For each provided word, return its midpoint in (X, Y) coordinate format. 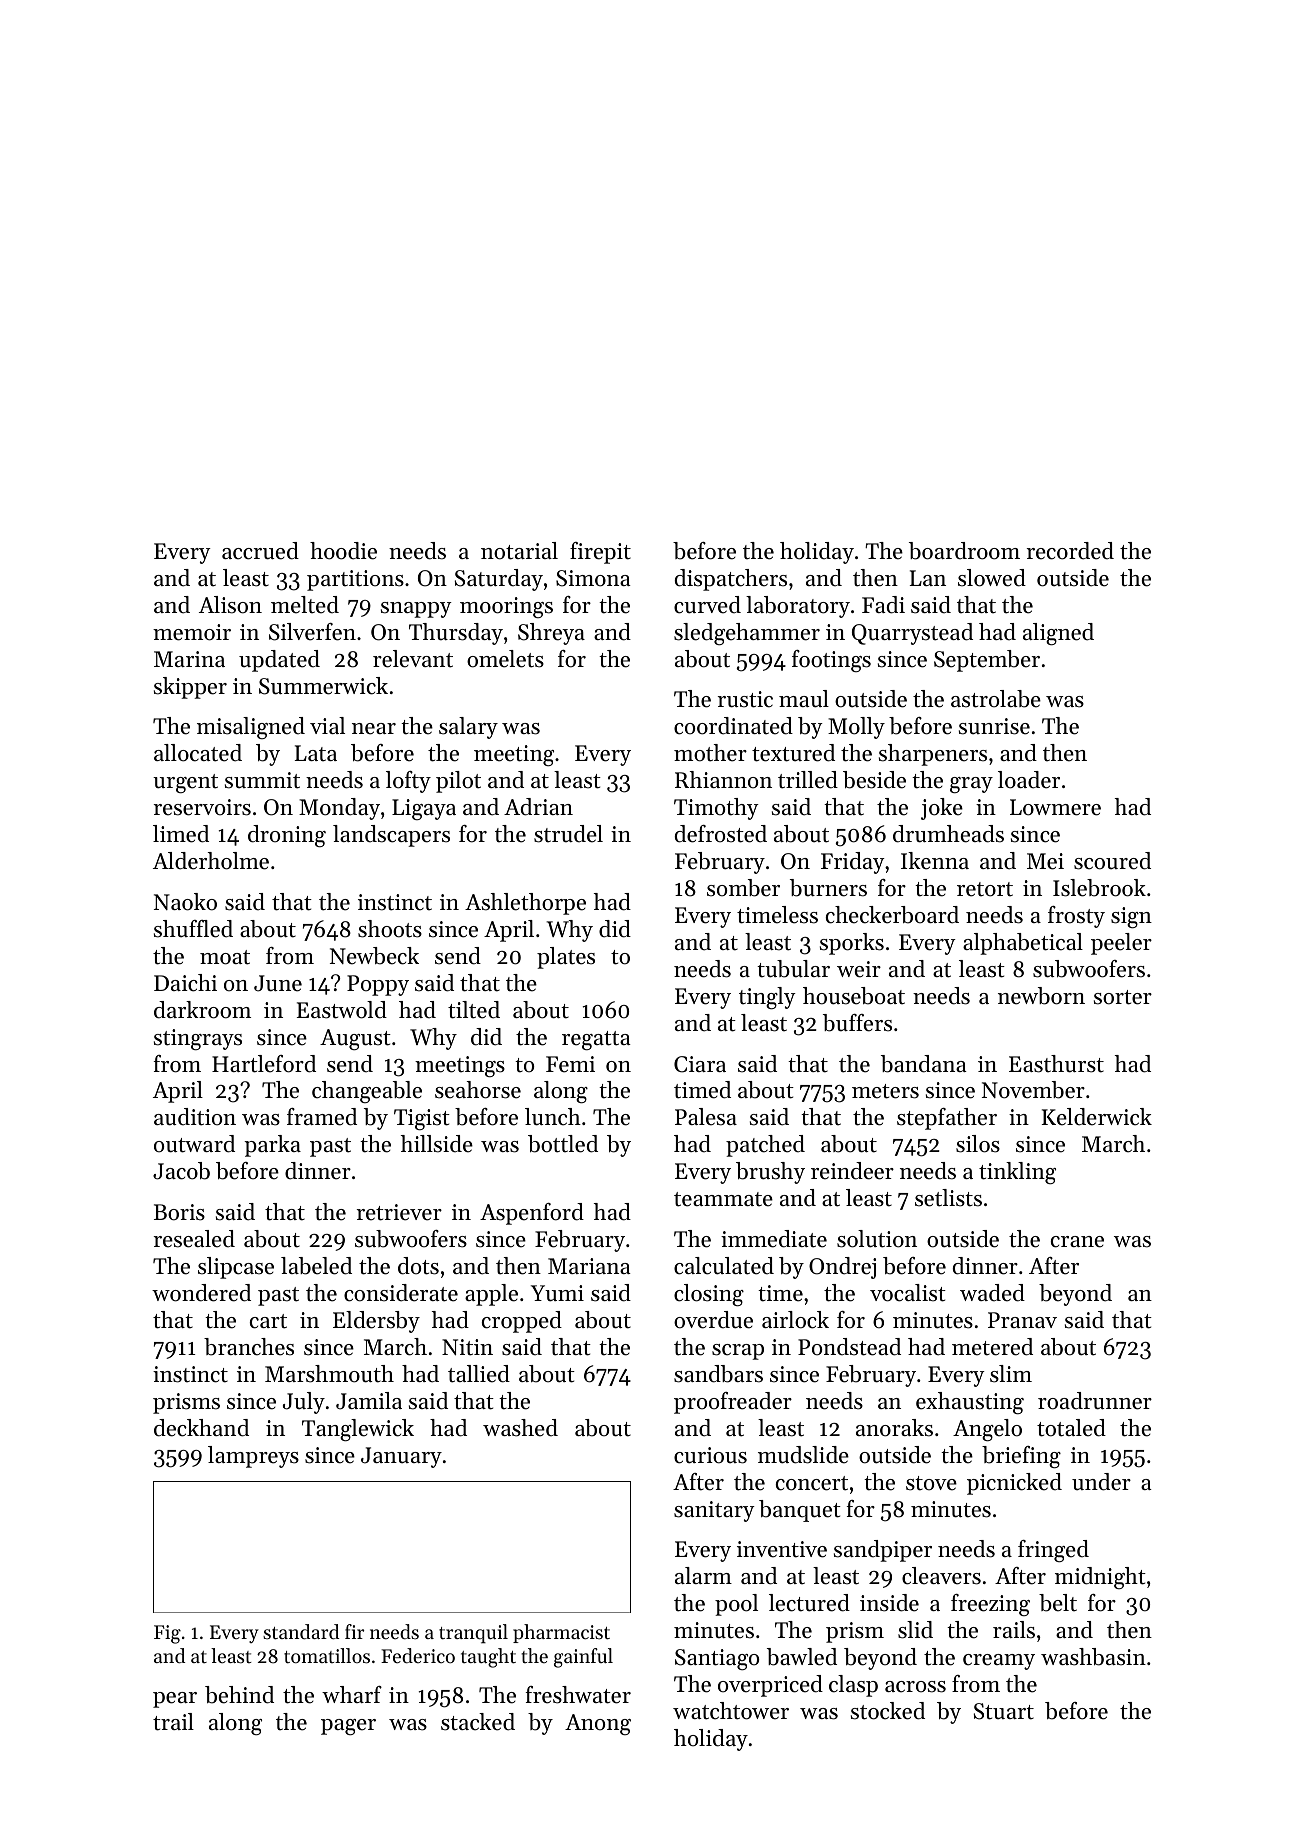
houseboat (854, 996)
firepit (600, 553)
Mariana (589, 1266)
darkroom (202, 1010)
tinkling (1017, 1173)
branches (249, 1347)
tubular (793, 969)
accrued (260, 551)
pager (348, 1727)
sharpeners (933, 755)
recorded (1070, 551)
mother (710, 753)
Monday (339, 809)
